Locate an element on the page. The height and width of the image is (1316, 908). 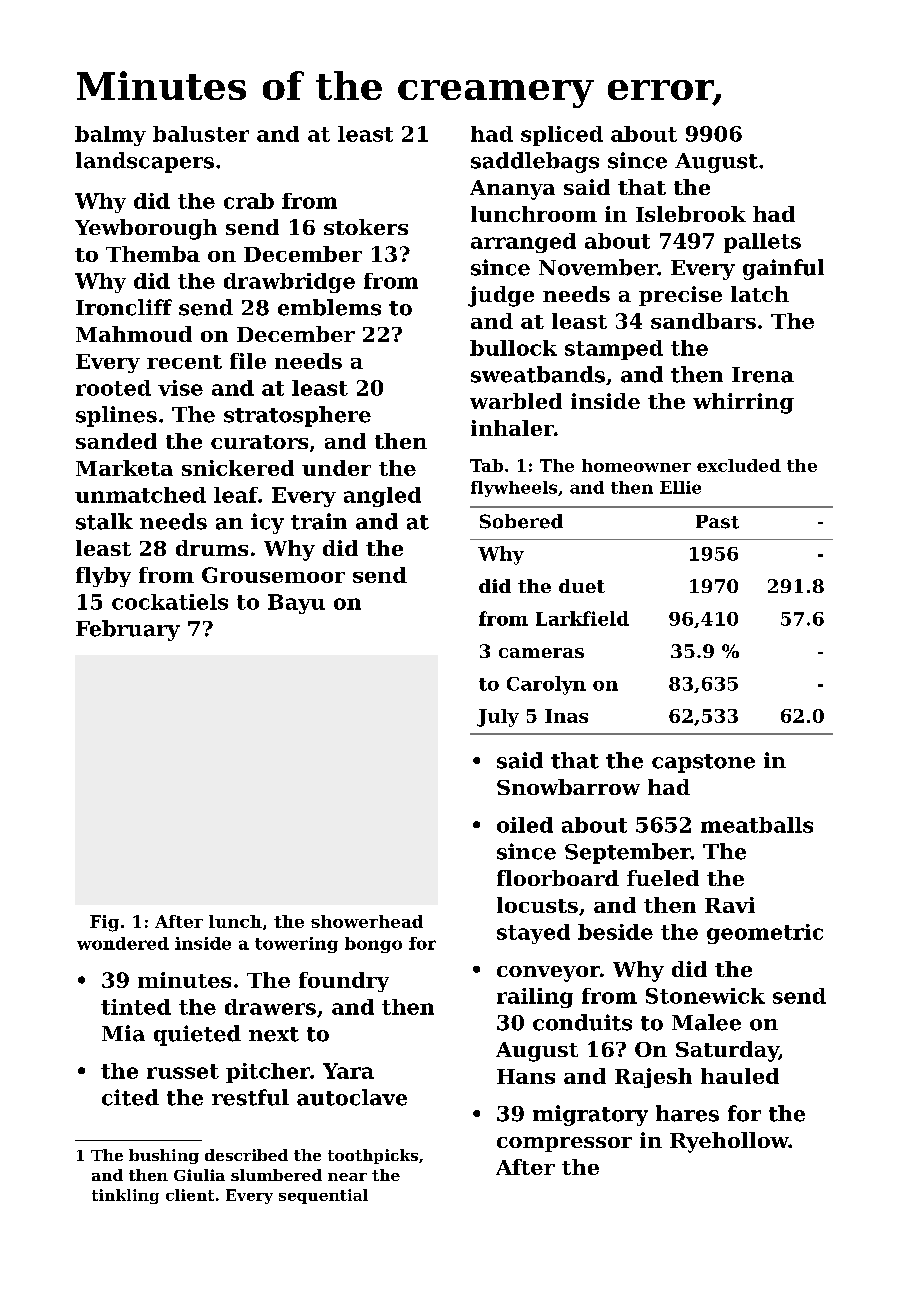
pallets is located at coordinates (762, 243).
